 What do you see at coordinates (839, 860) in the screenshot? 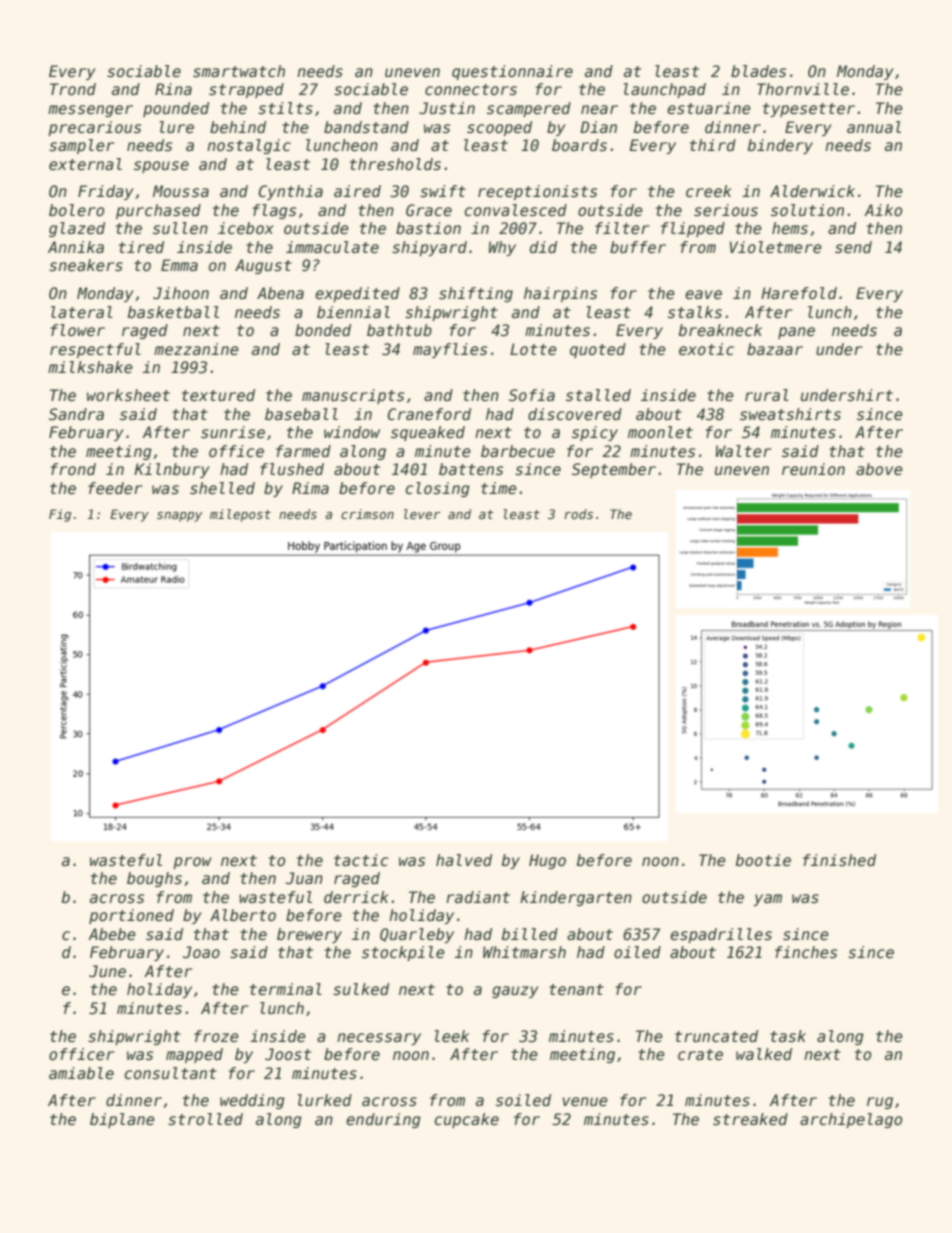
I see `finished` at bounding box center [839, 860].
